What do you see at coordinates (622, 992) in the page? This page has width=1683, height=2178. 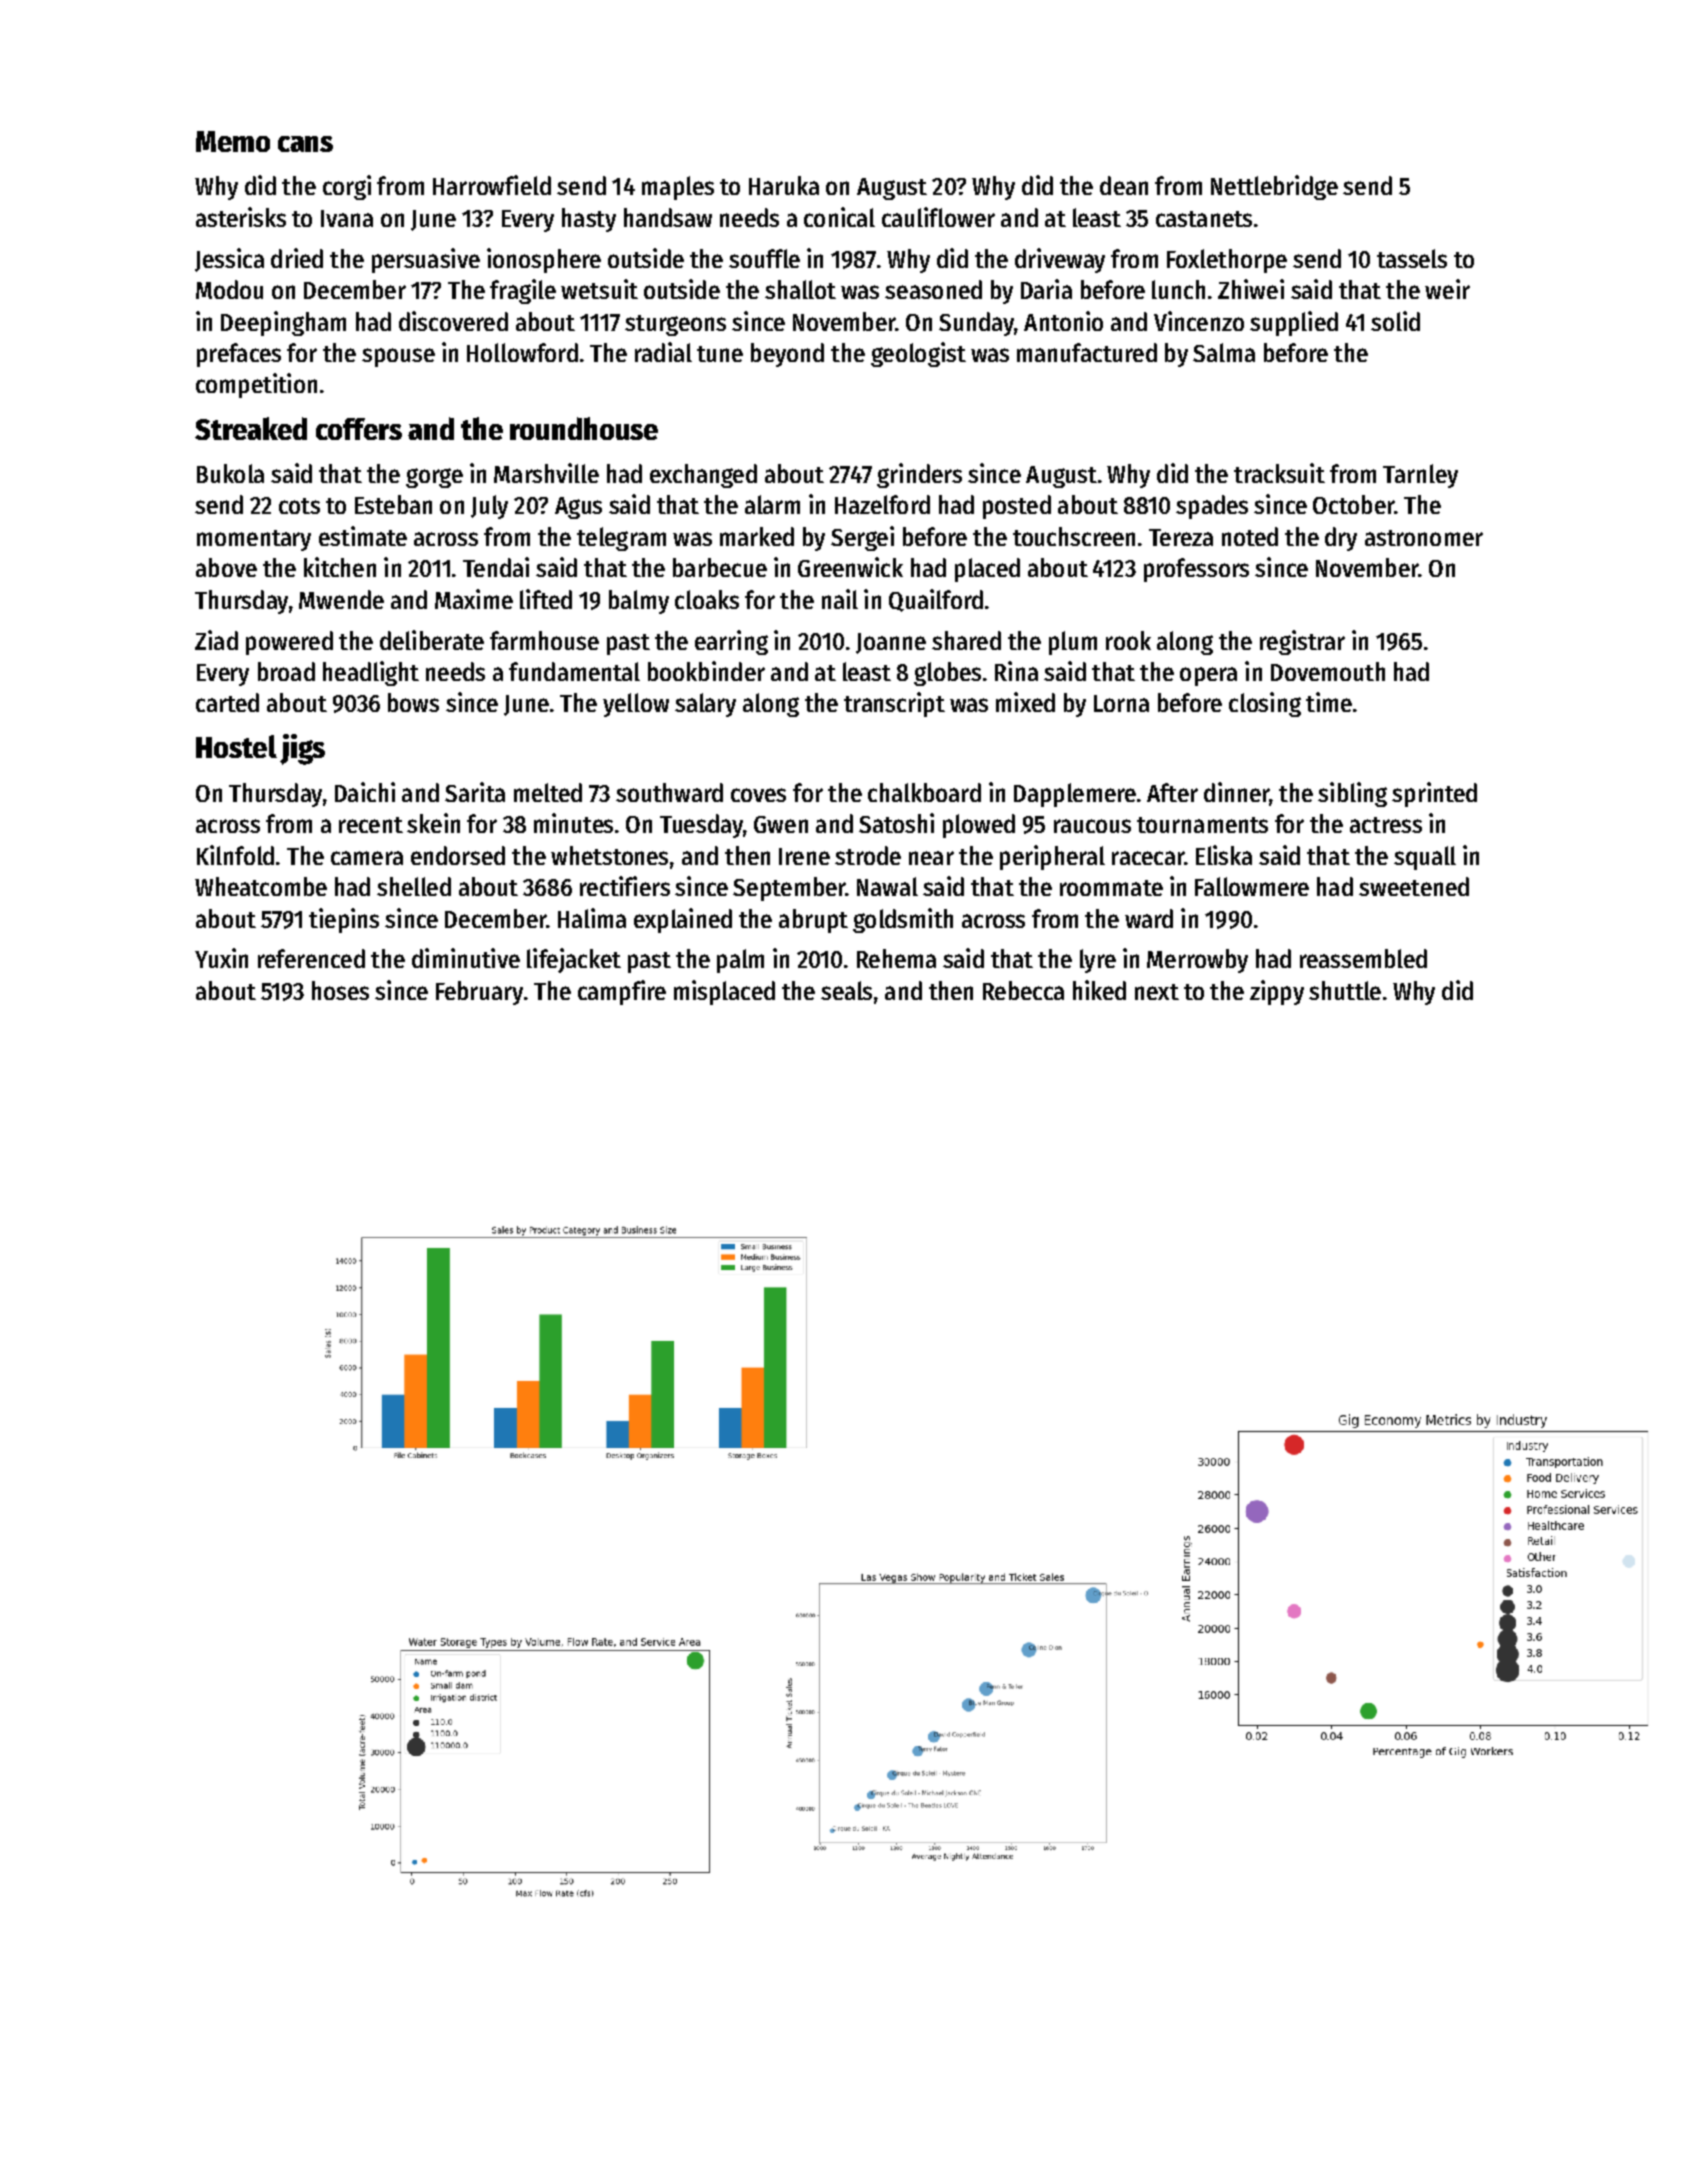 I see `campfire` at bounding box center [622, 992].
